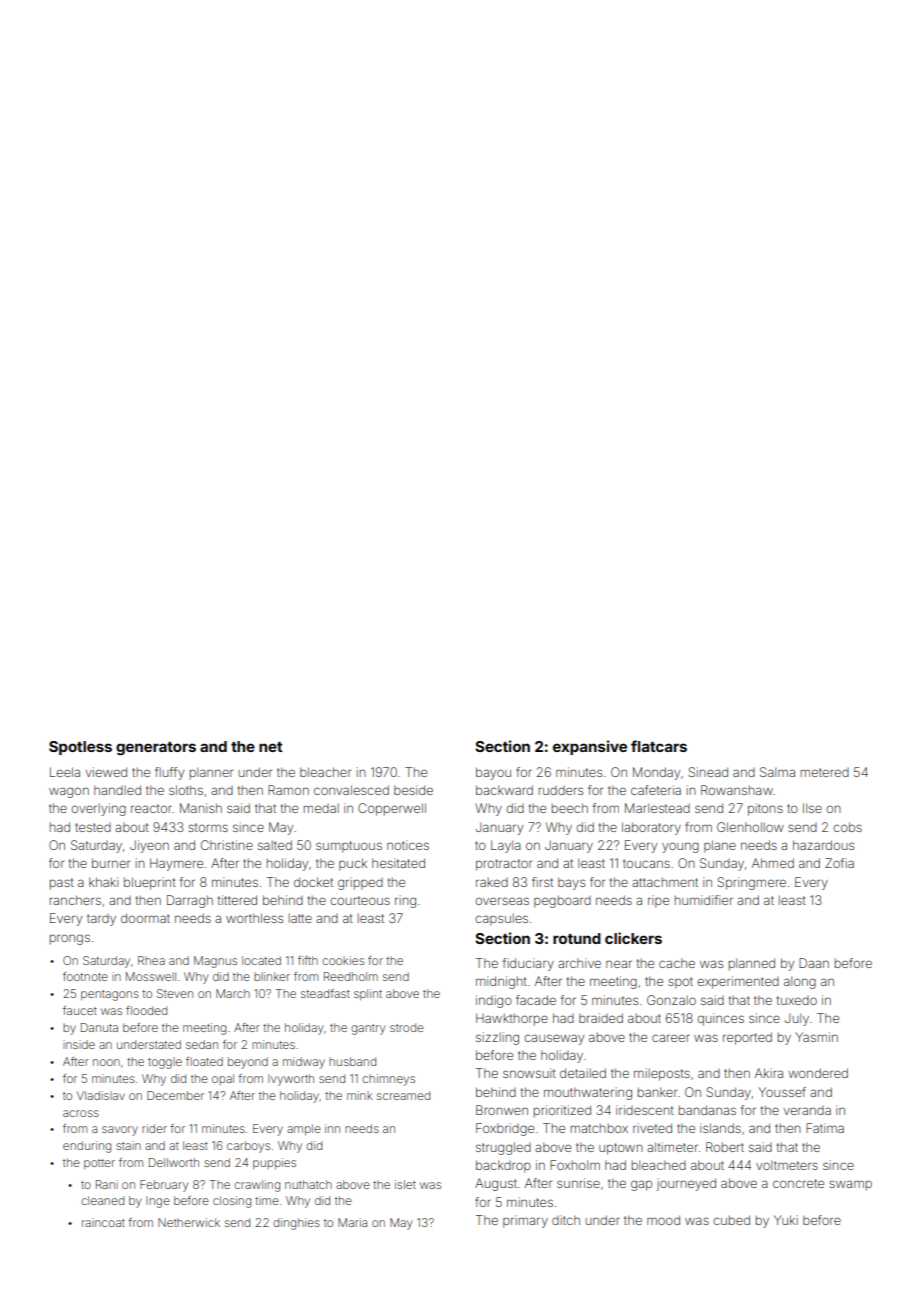 This screenshot has width=924, height=1308. Describe the element at coordinates (494, 1001) in the screenshot. I see `indigo` at that location.
